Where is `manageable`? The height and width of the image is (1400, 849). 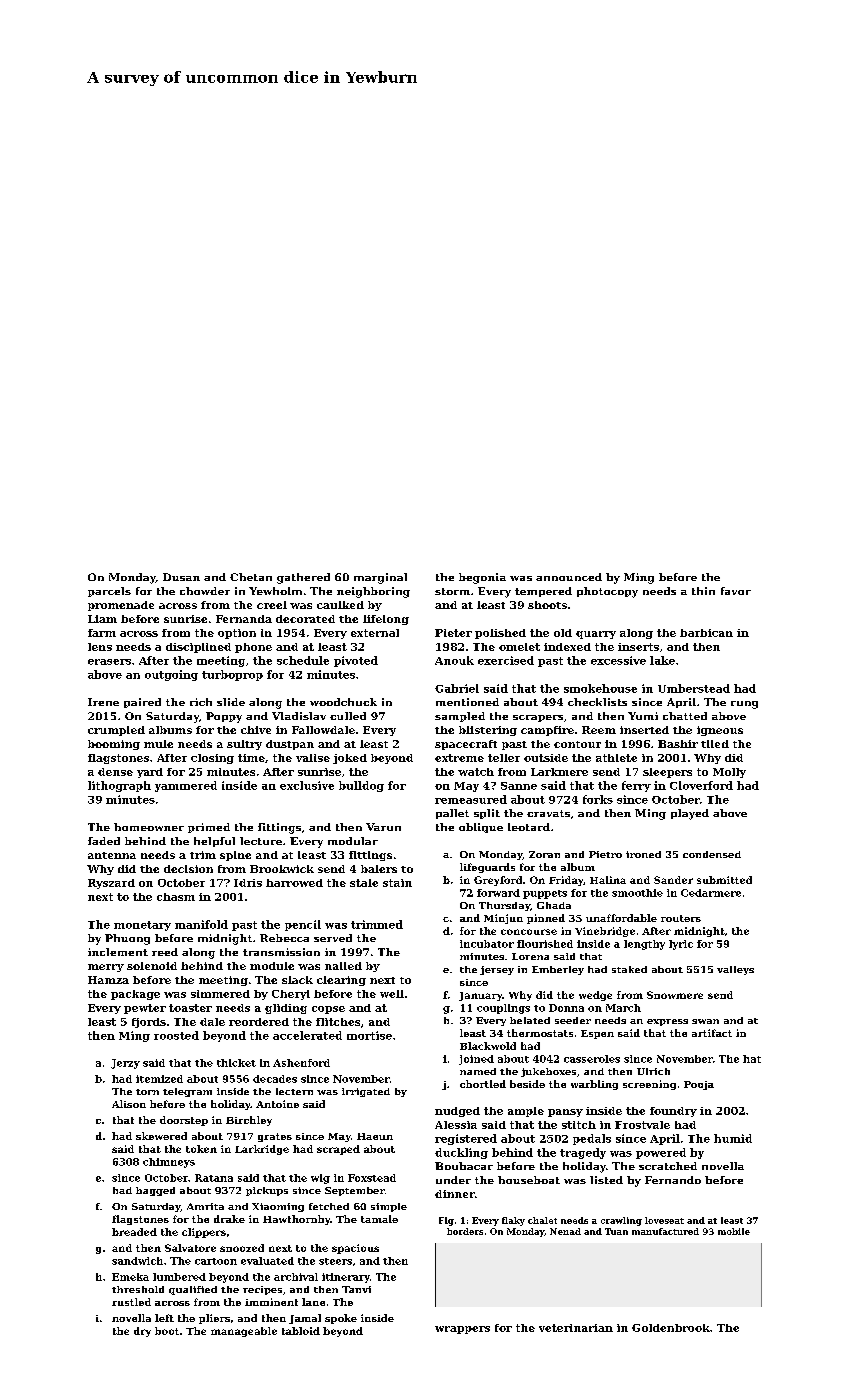 manageable is located at coordinates (244, 1332).
